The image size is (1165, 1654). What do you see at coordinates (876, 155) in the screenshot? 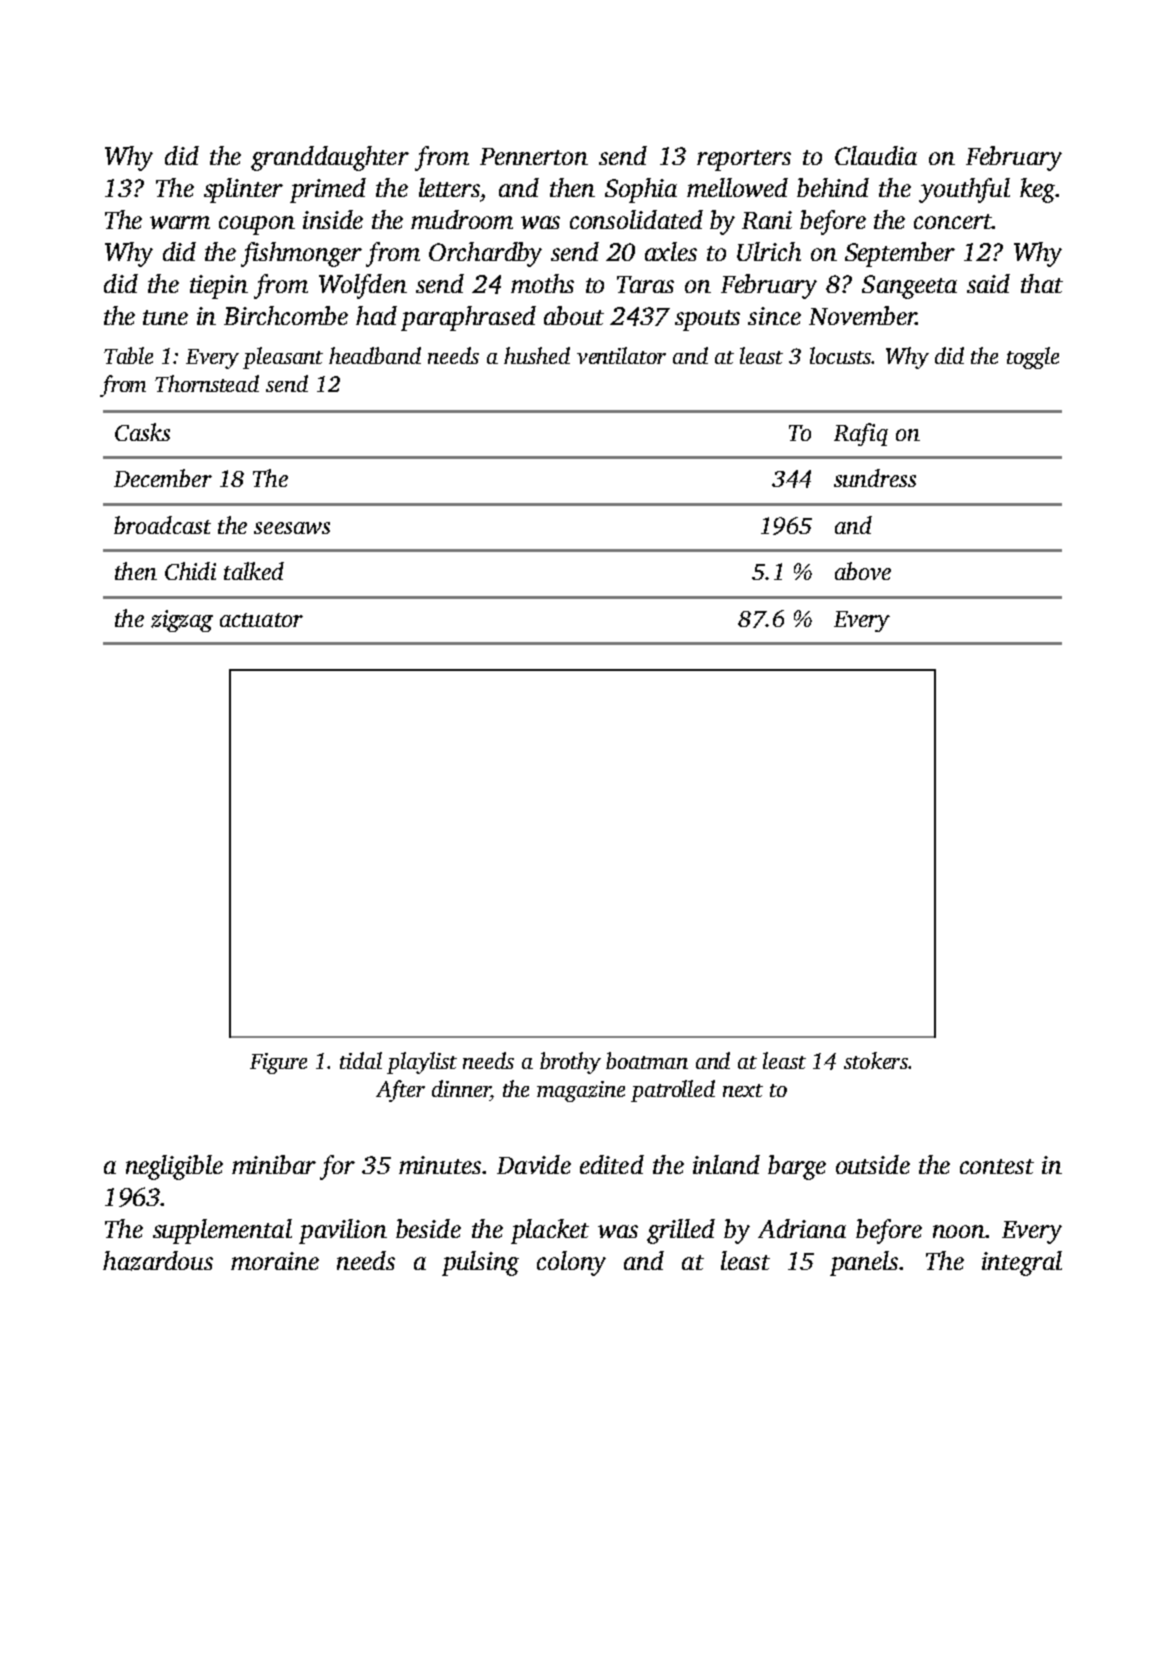
I see `Claudia` at bounding box center [876, 155].
